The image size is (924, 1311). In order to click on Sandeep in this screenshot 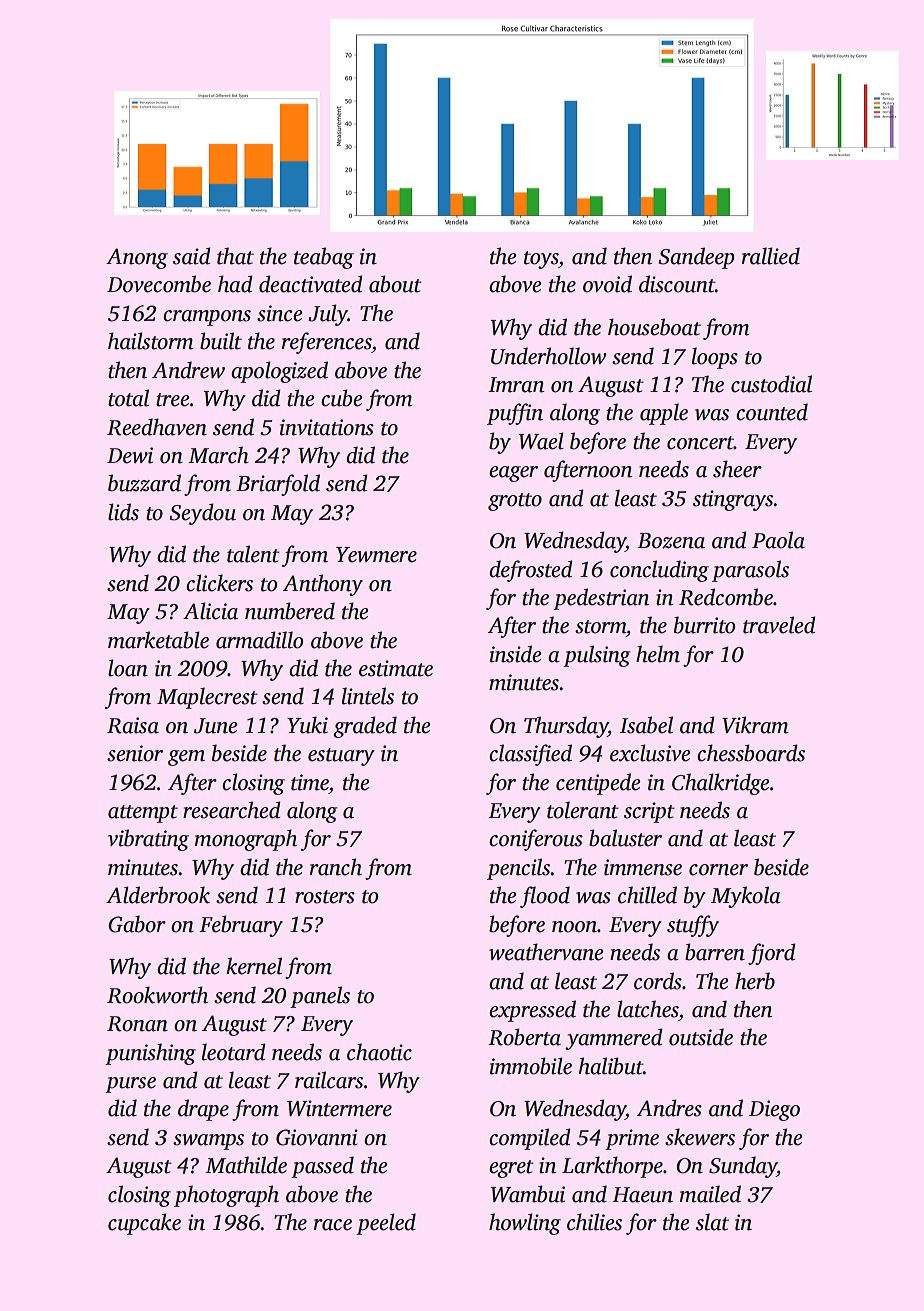, I will do `click(696, 258)`.
